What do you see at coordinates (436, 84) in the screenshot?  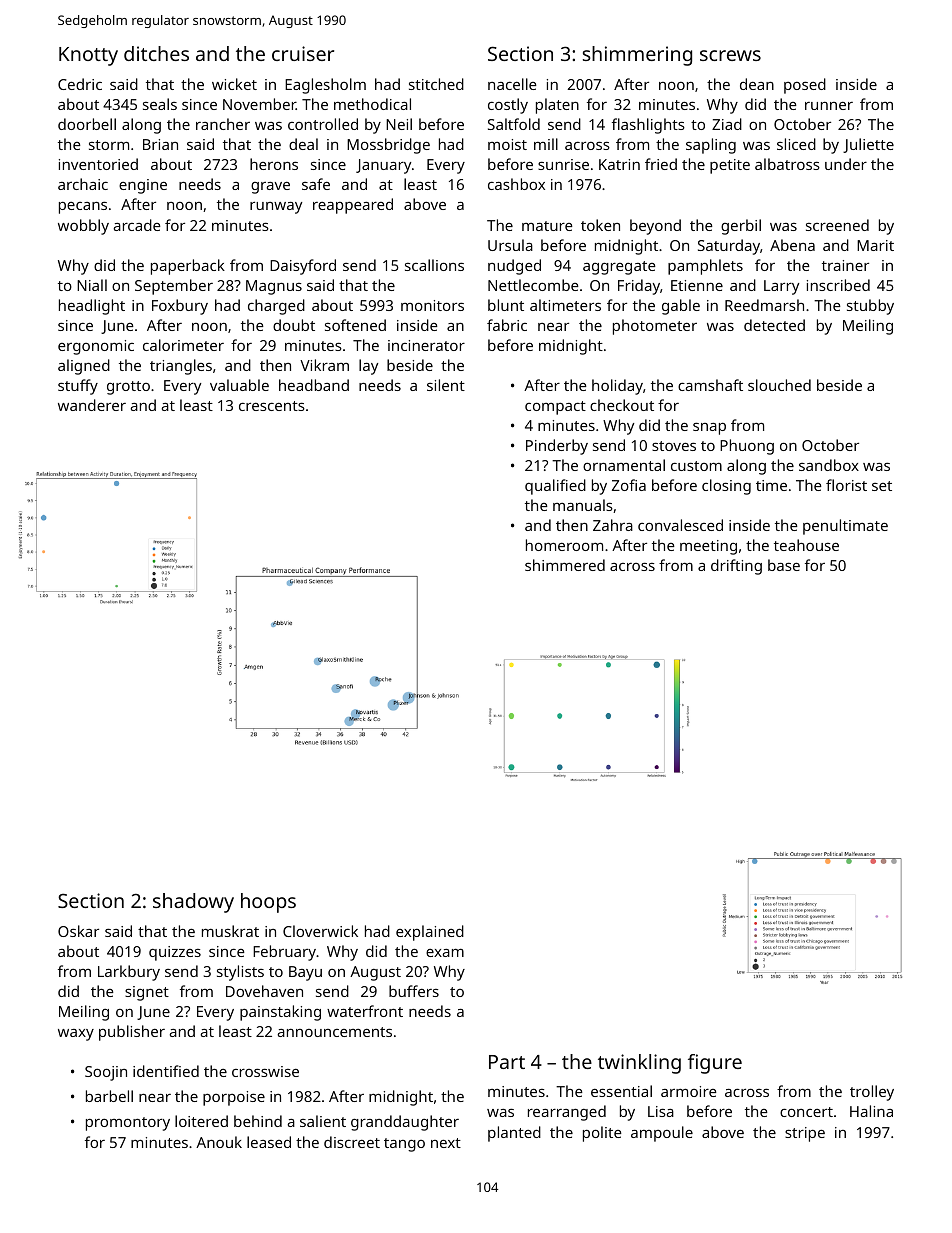 I see `stitched` at bounding box center [436, 84].
